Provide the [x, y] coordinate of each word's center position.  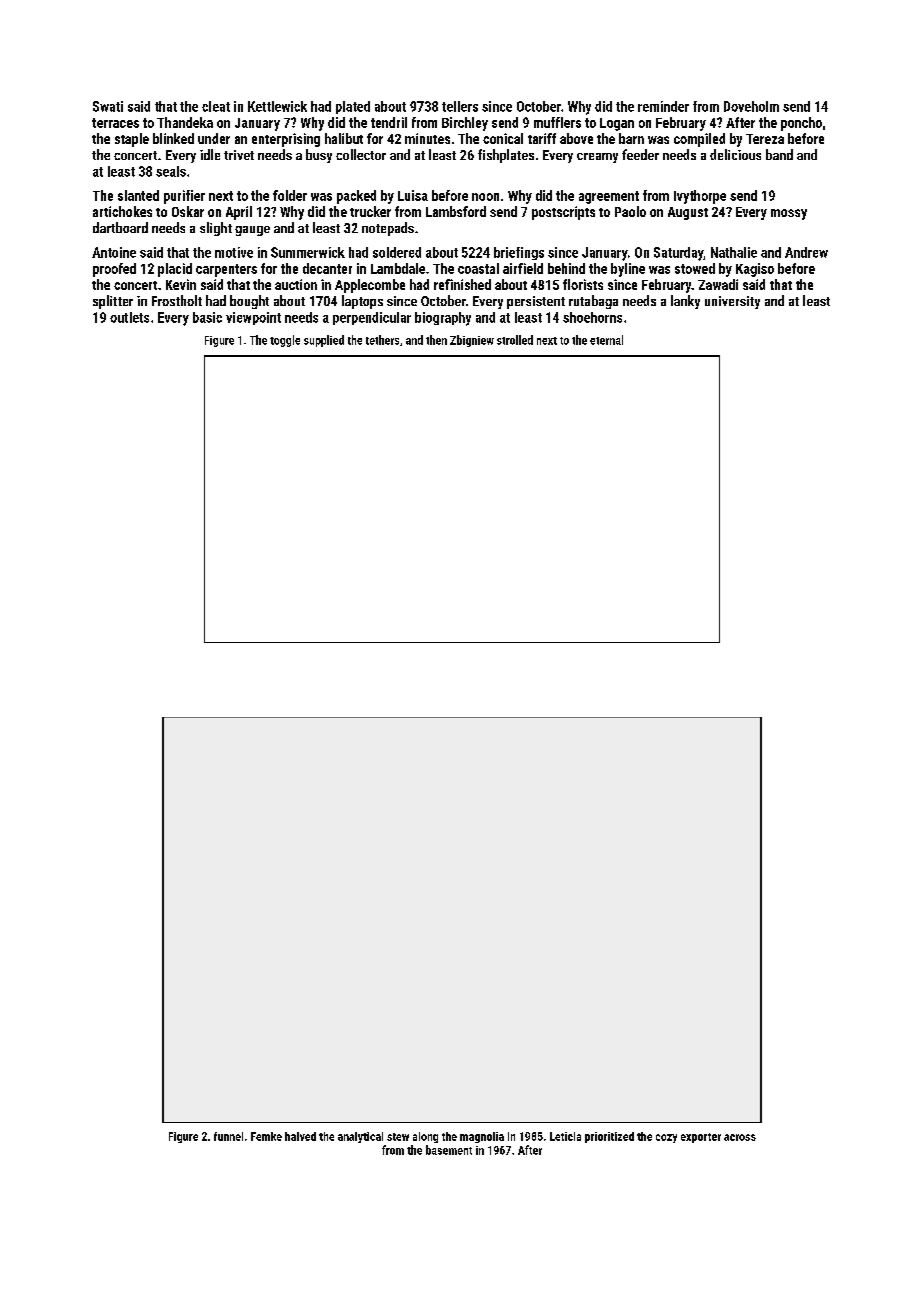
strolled [515, 340]
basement [449, 1150]
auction [296, 284]
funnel [228, 1136]
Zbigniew [472, 341]
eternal [606, 340]
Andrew [806, 252]
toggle [285, 341]
